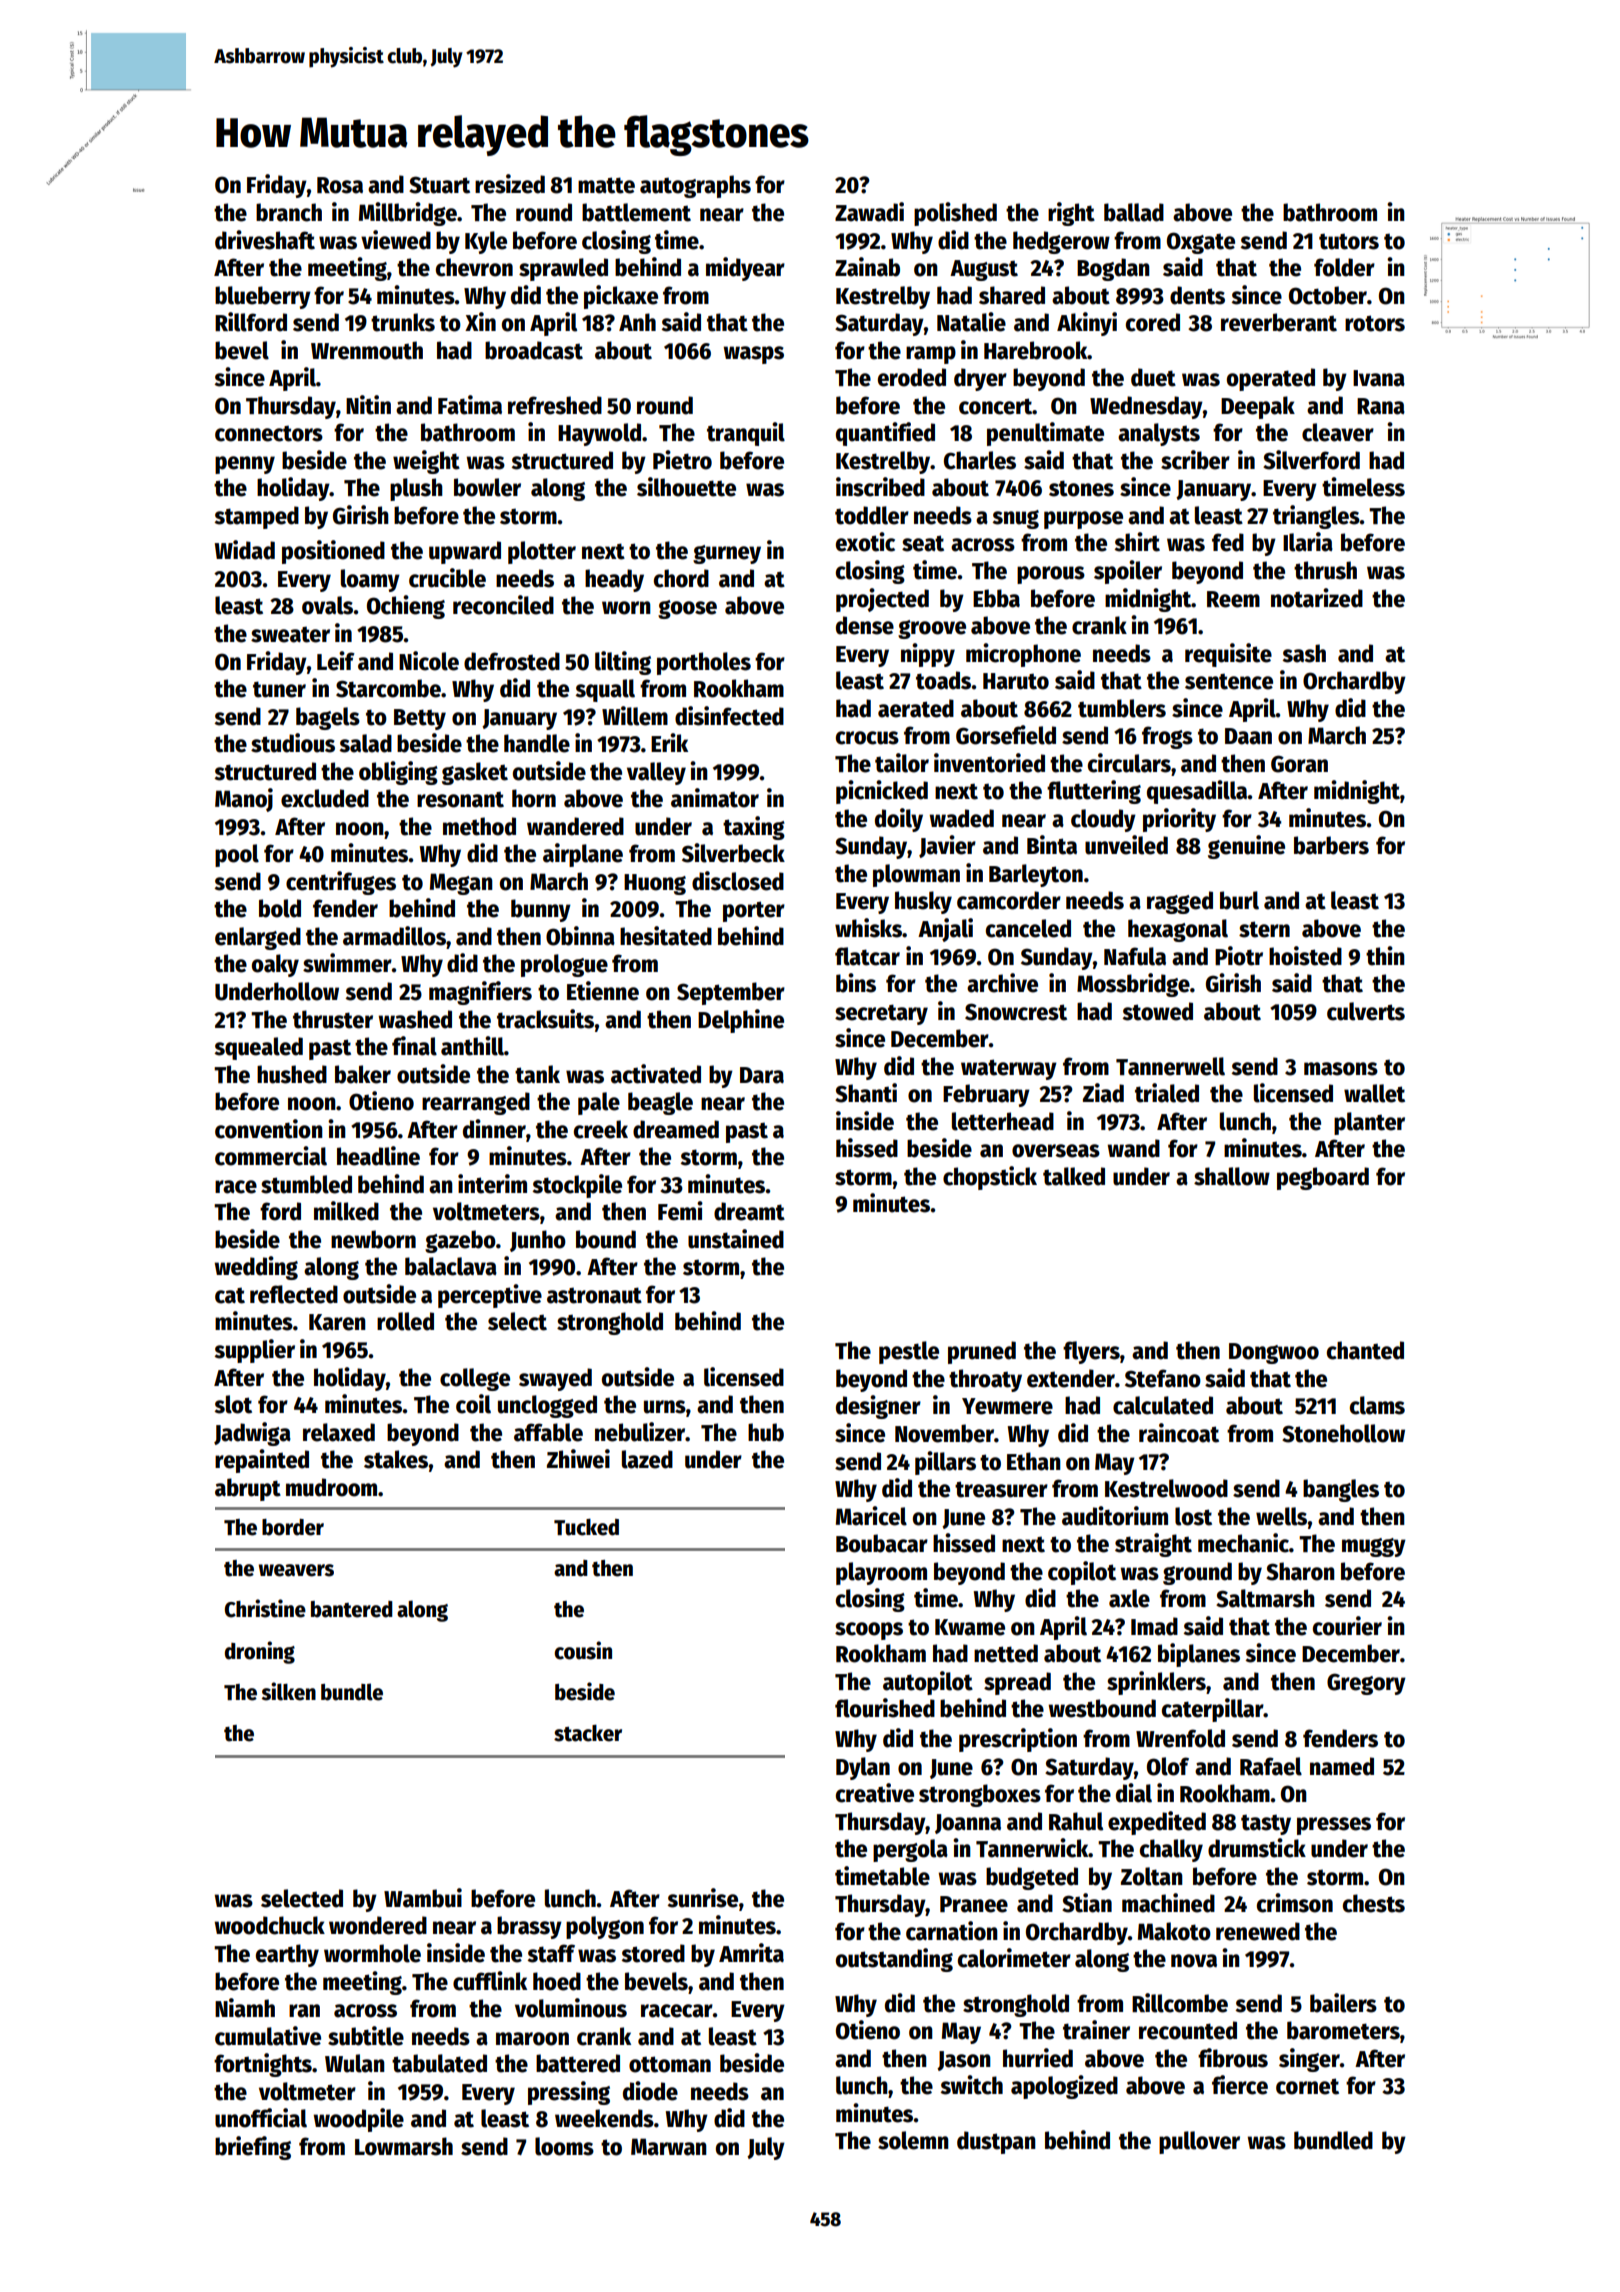 The width and height of the screenshot is (1620, 2292). What do you see at coordinates (439, 185) in the screenshot?
I see `Stuart` at bounding box center [439, 185].
